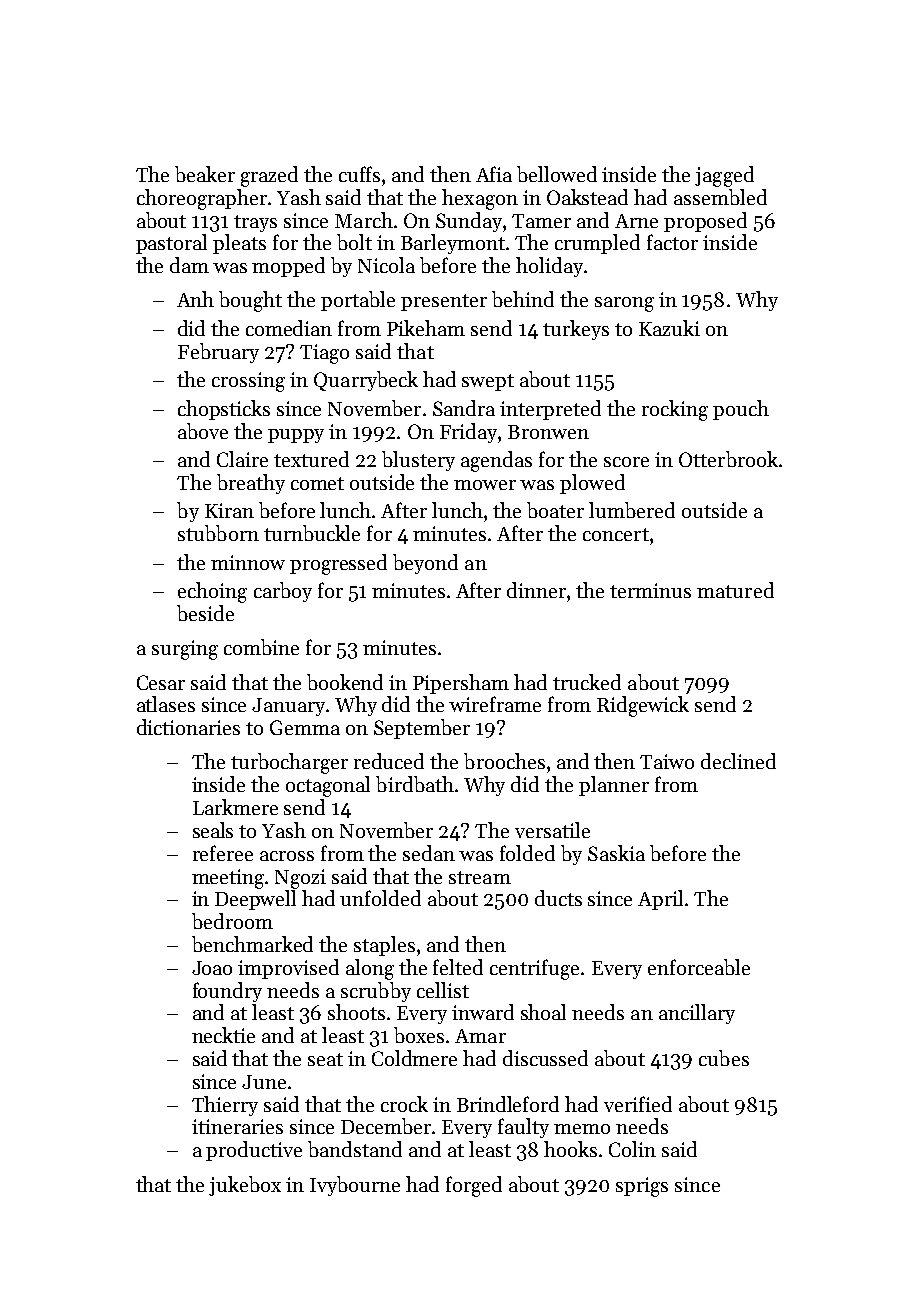  I want to click on proposed, so click(705, 222).
